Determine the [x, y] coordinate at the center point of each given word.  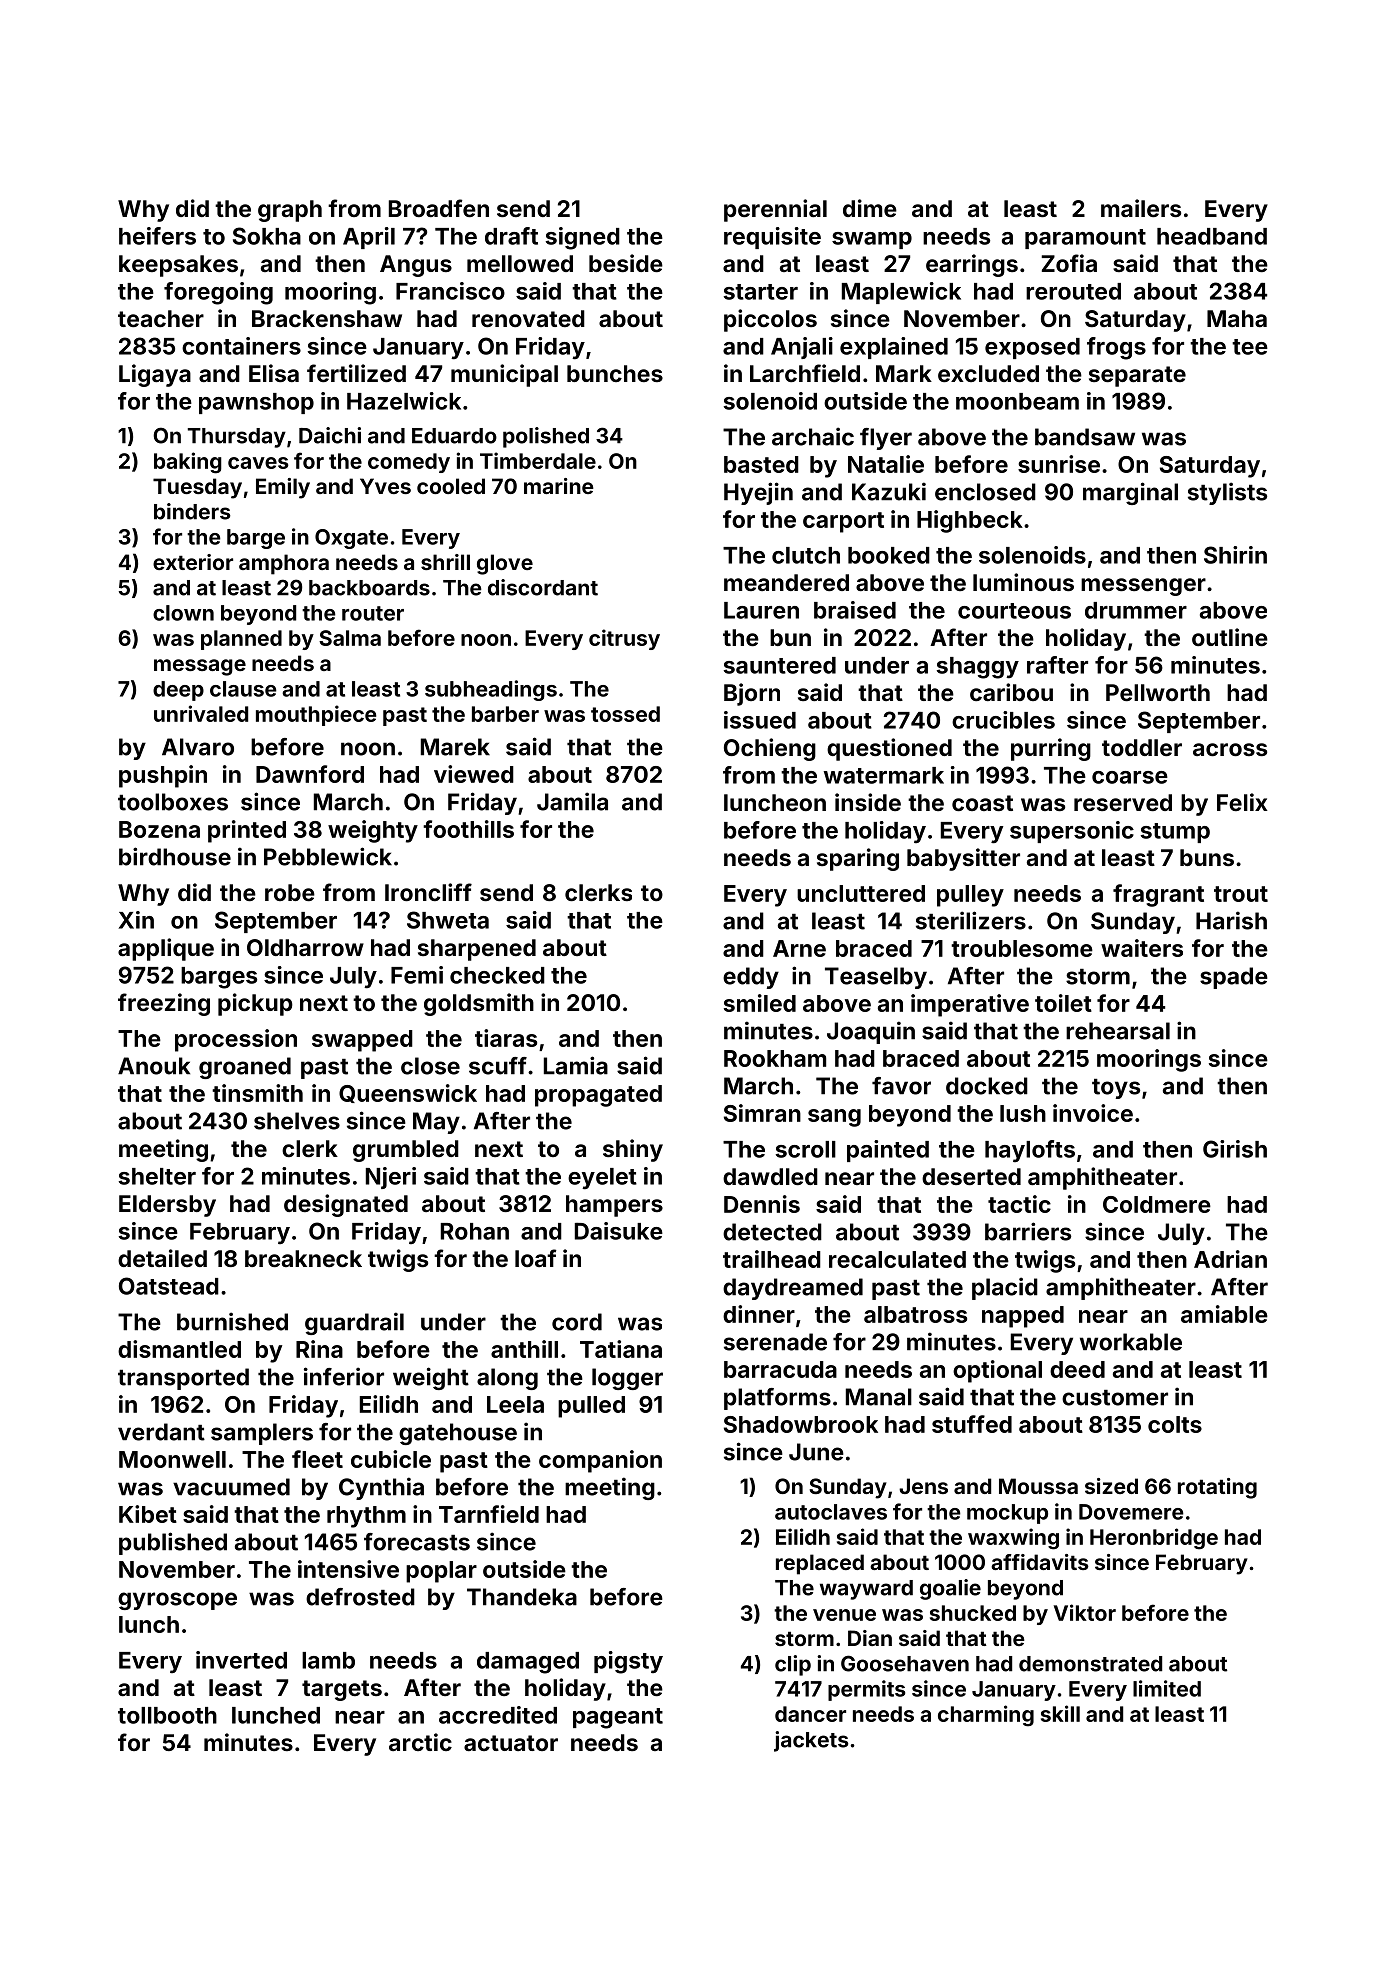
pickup [255, 1004]
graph [290, 211]
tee [1250, 347]
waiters [1142, 948]
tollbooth [167, 1715]
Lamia [576, 1065]
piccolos [770, 320]
